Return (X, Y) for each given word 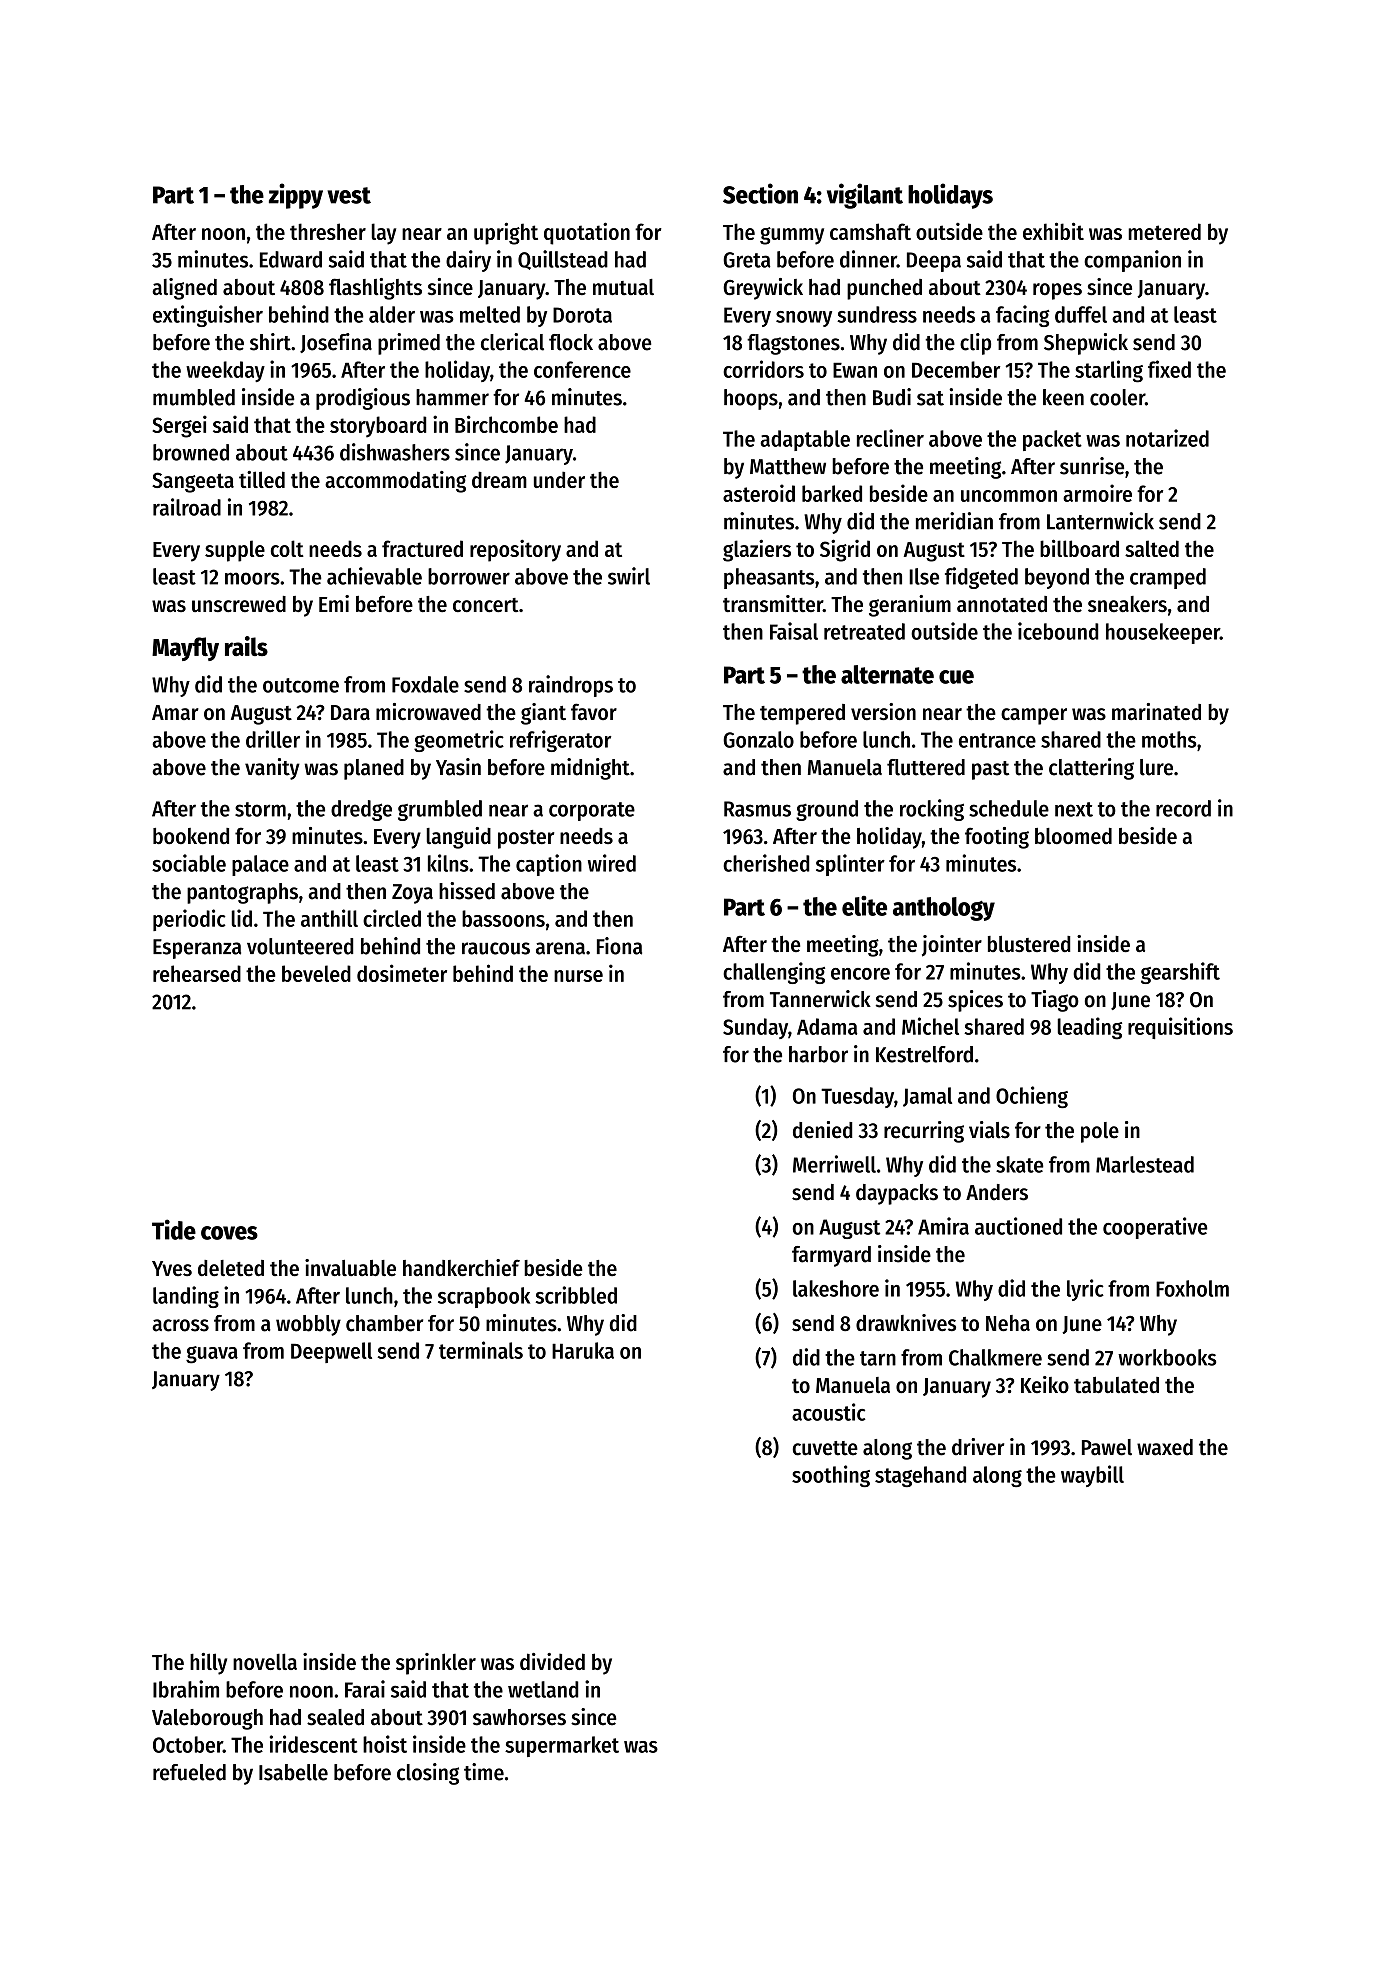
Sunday (755, 1028)
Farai (365, 1689)
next (1074, 809)
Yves (172, 1268)
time (484, 1772)
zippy (296, 196)
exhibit (1053, 231)
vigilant (865, 196)
